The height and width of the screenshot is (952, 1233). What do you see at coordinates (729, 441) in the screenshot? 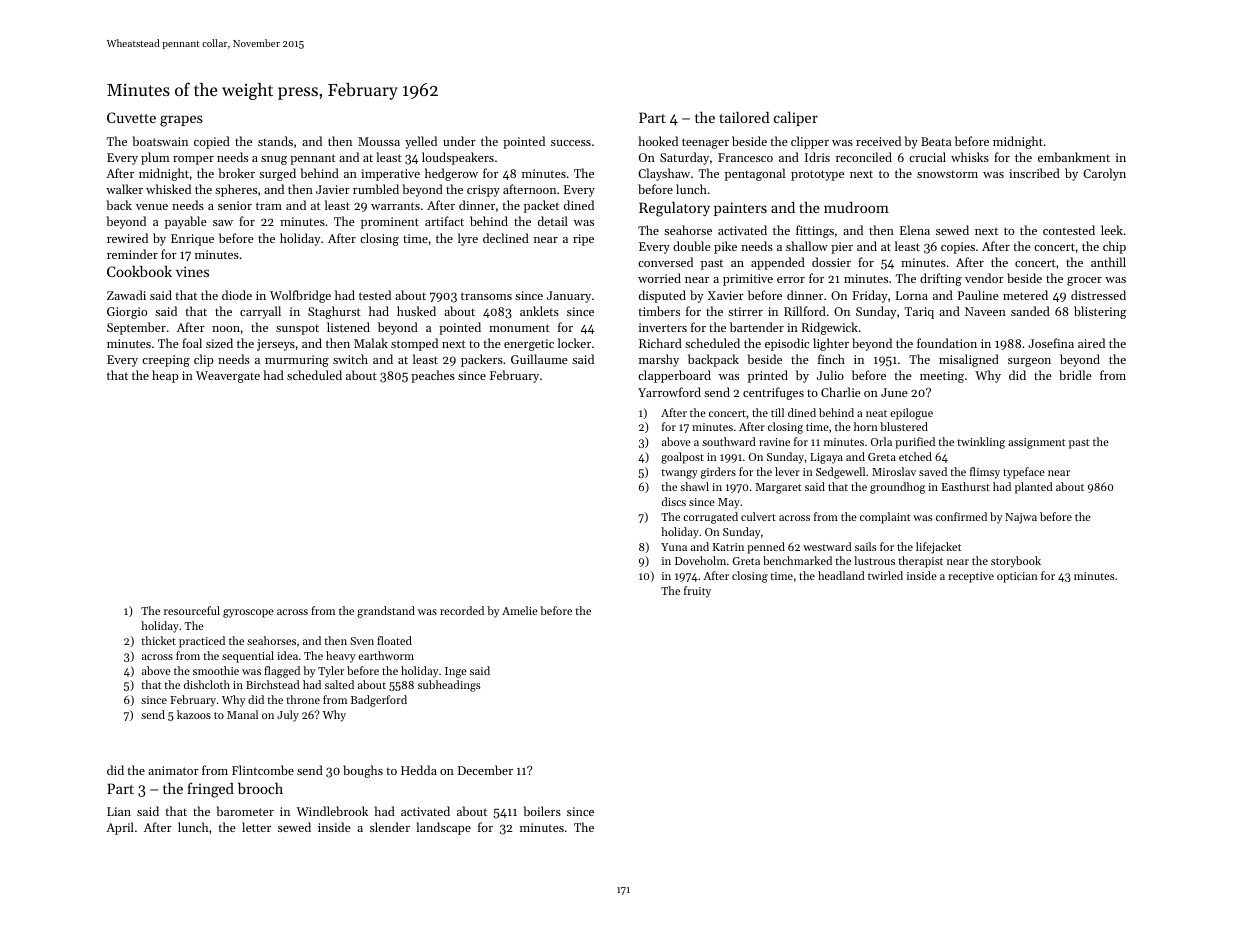
I see `southward` at bounding box center [729, 441].
